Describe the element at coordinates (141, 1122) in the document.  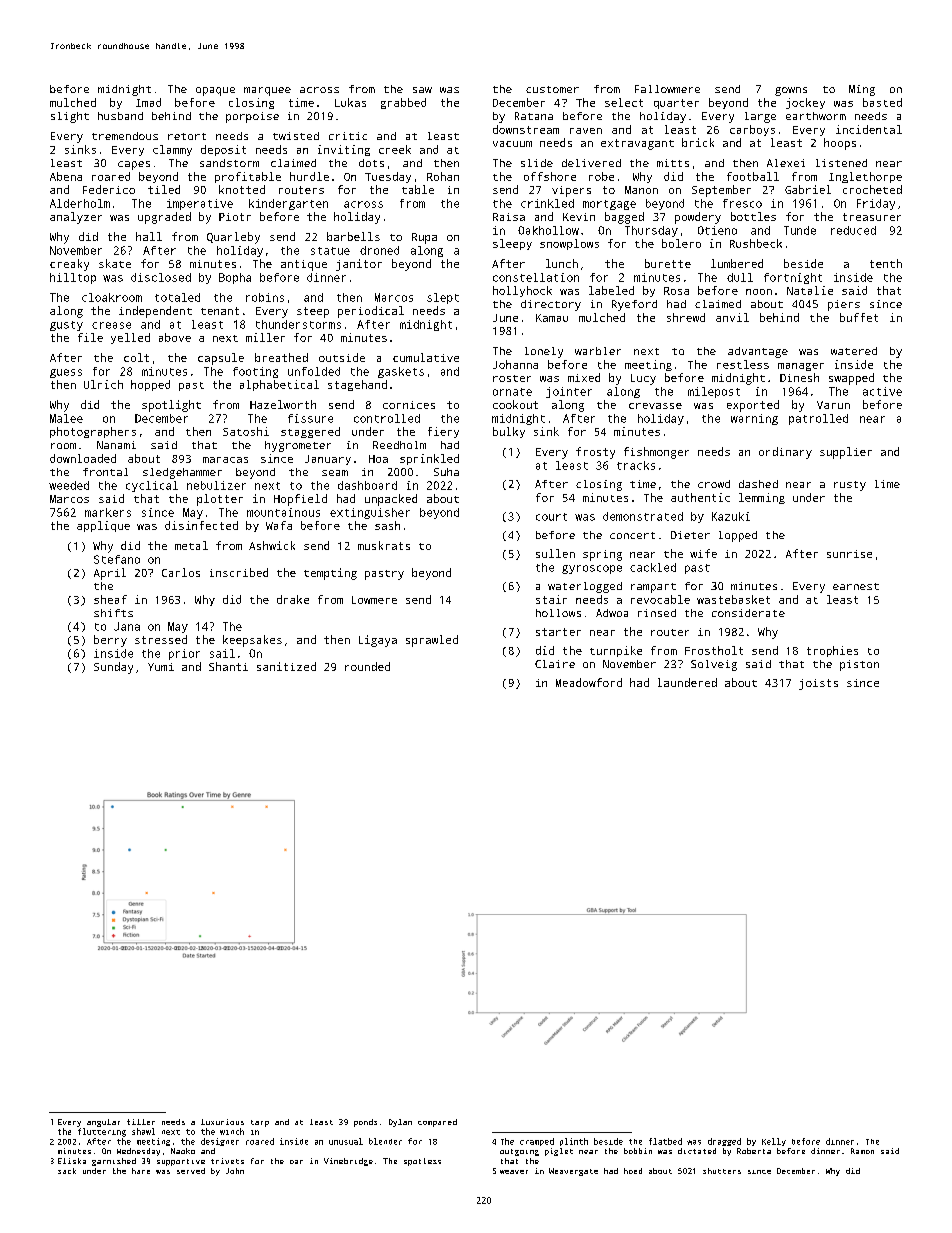
I see `tiller` at that location.
